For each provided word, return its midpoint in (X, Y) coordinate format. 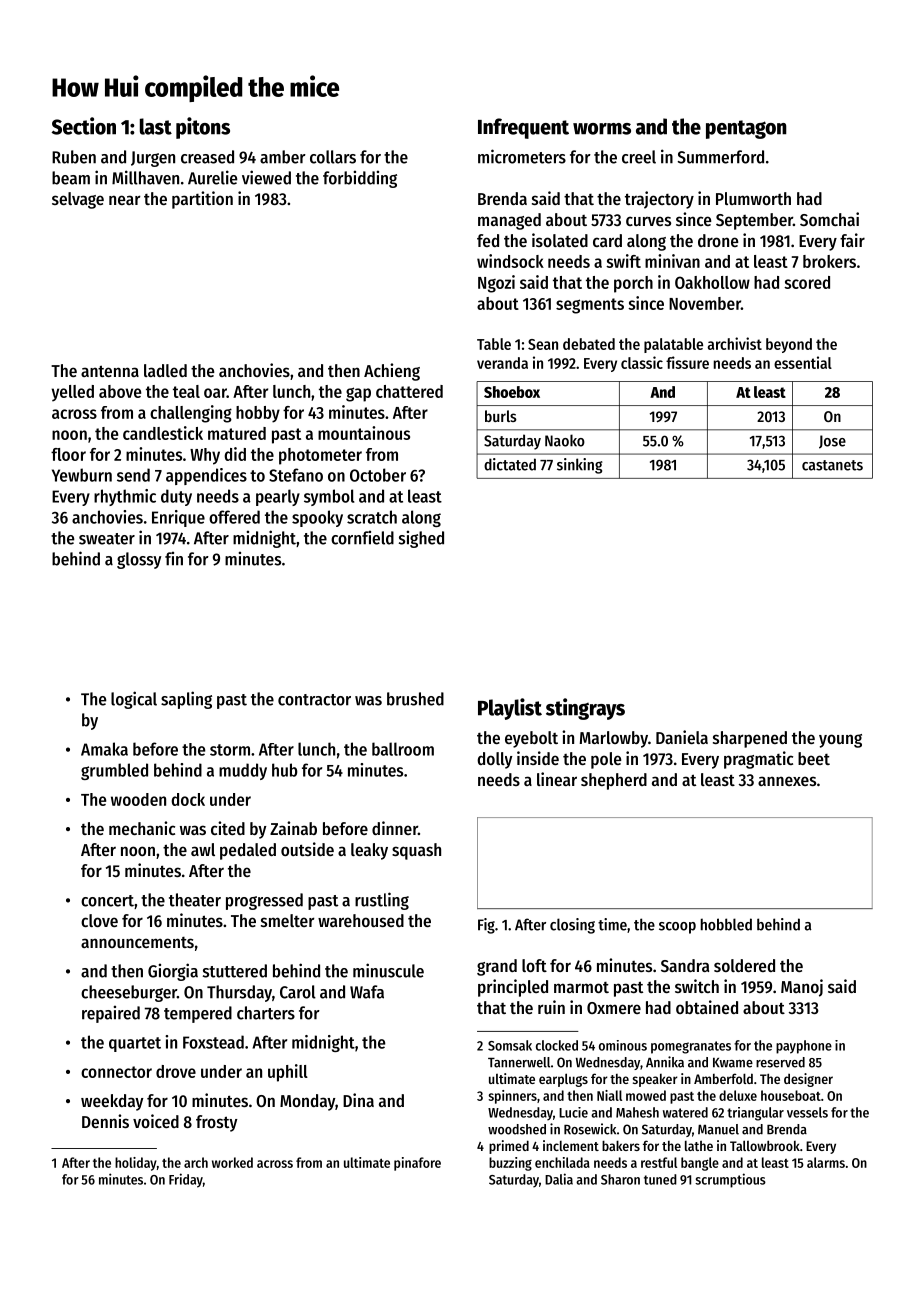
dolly (495, 760)
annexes (787, 781)
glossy (139, 560)
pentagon (746, 129)
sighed (421, 539)
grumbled (114, 771)
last (156, 126)
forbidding (360, 179)
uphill (288, 1073)
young (840, 741)
